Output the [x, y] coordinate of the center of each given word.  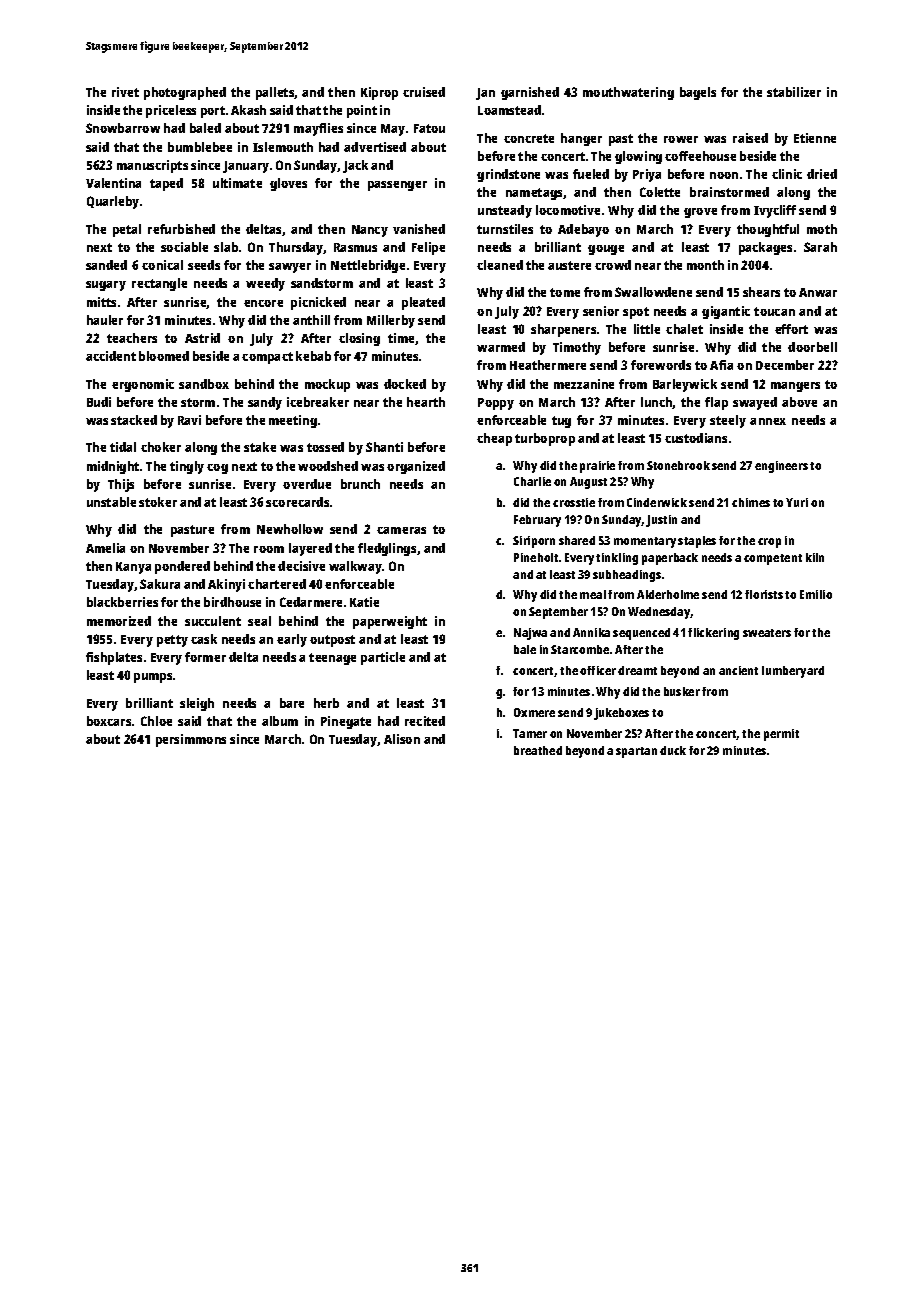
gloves [288, 184]
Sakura [160, 584]
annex [768, 421]
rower [681, 139]
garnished [530, 93]
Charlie [532, 481]
